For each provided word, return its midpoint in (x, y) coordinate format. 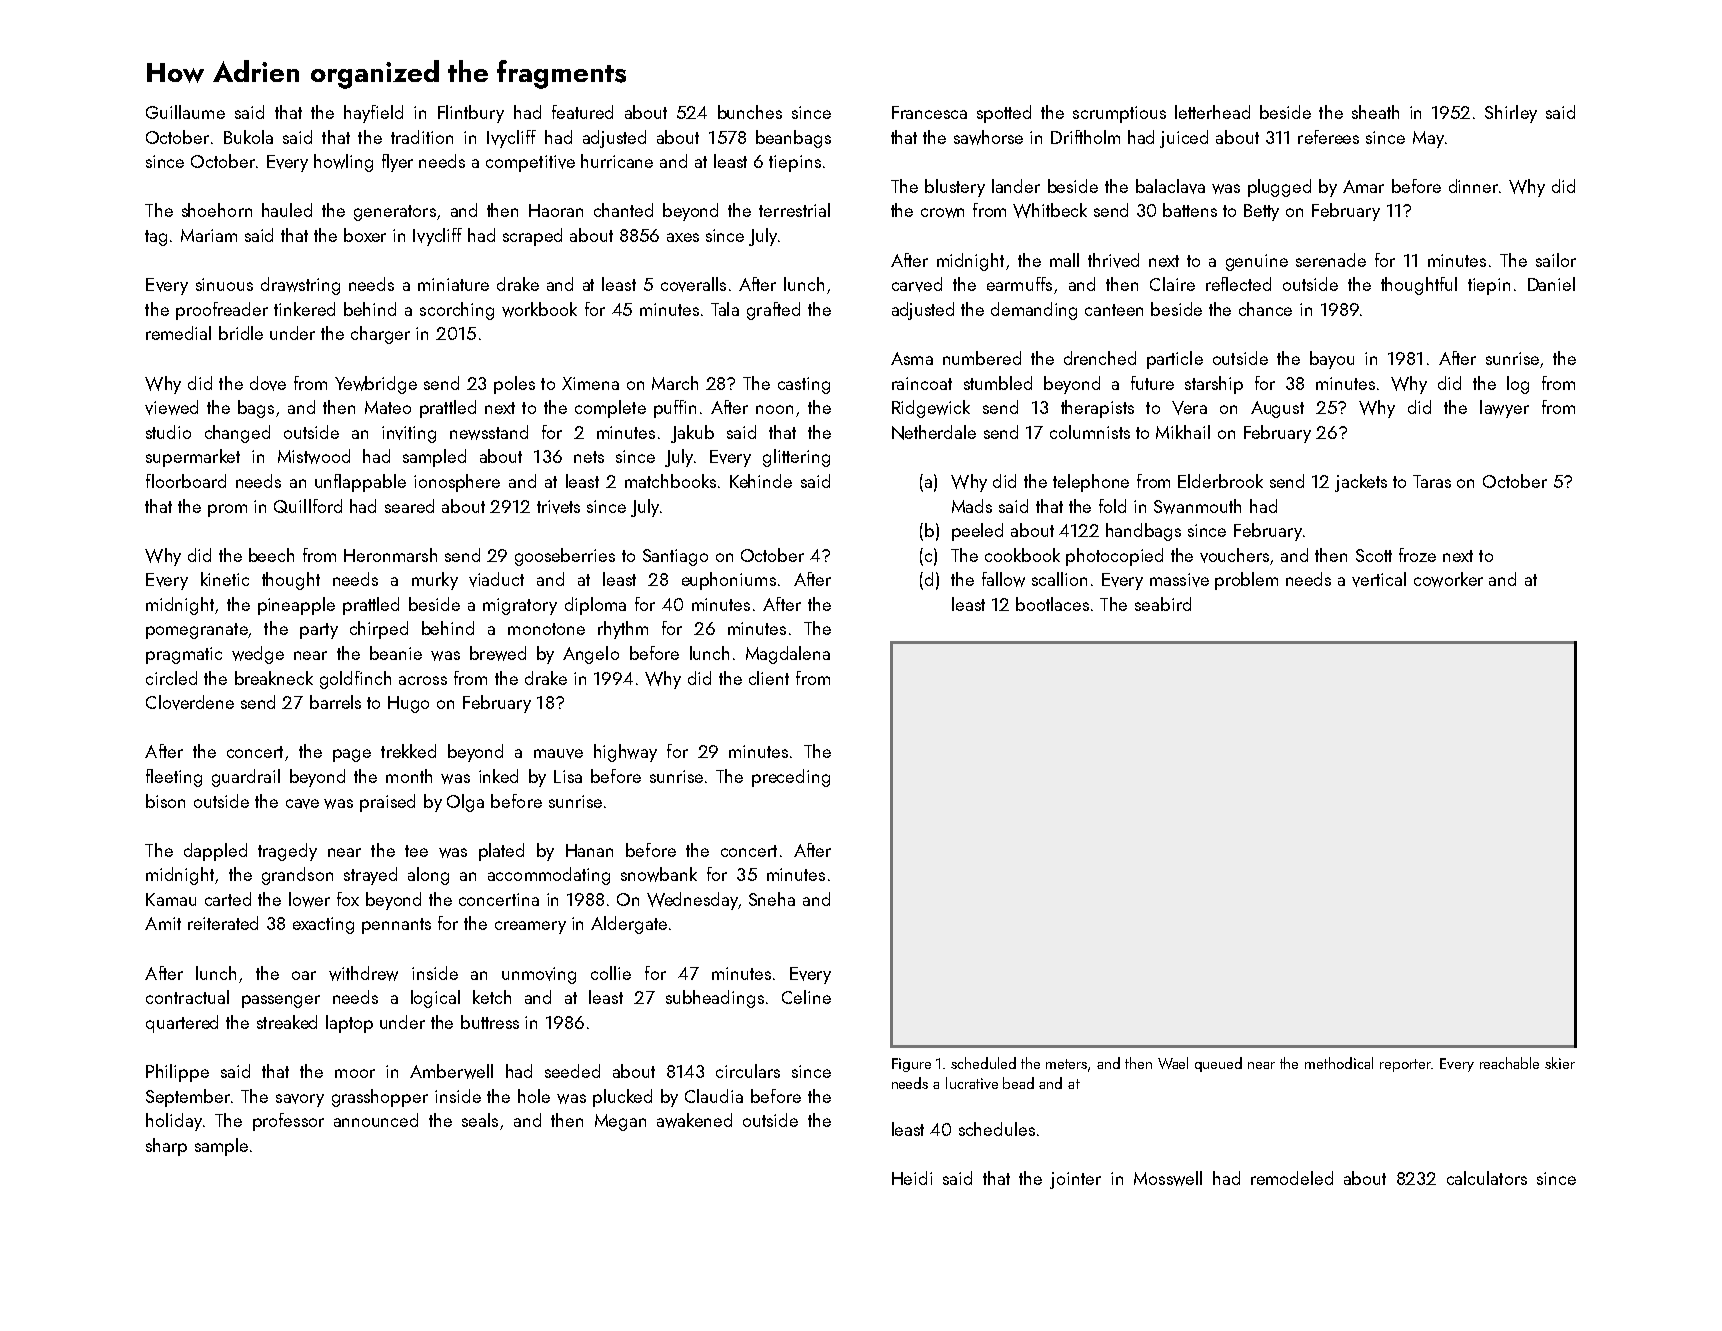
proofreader (222, 311)
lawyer (1504, 409)
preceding (791, 778)
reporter (1405, 1065)
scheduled (983, 1063)
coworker (1448, 579)
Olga (465, 803)
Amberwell (451, 1071)
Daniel (1551, 284)
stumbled (998, 383)
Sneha (772, 899)
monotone (546, 629)
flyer (397, 163)
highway (625, 753)
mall (1064, 260)
